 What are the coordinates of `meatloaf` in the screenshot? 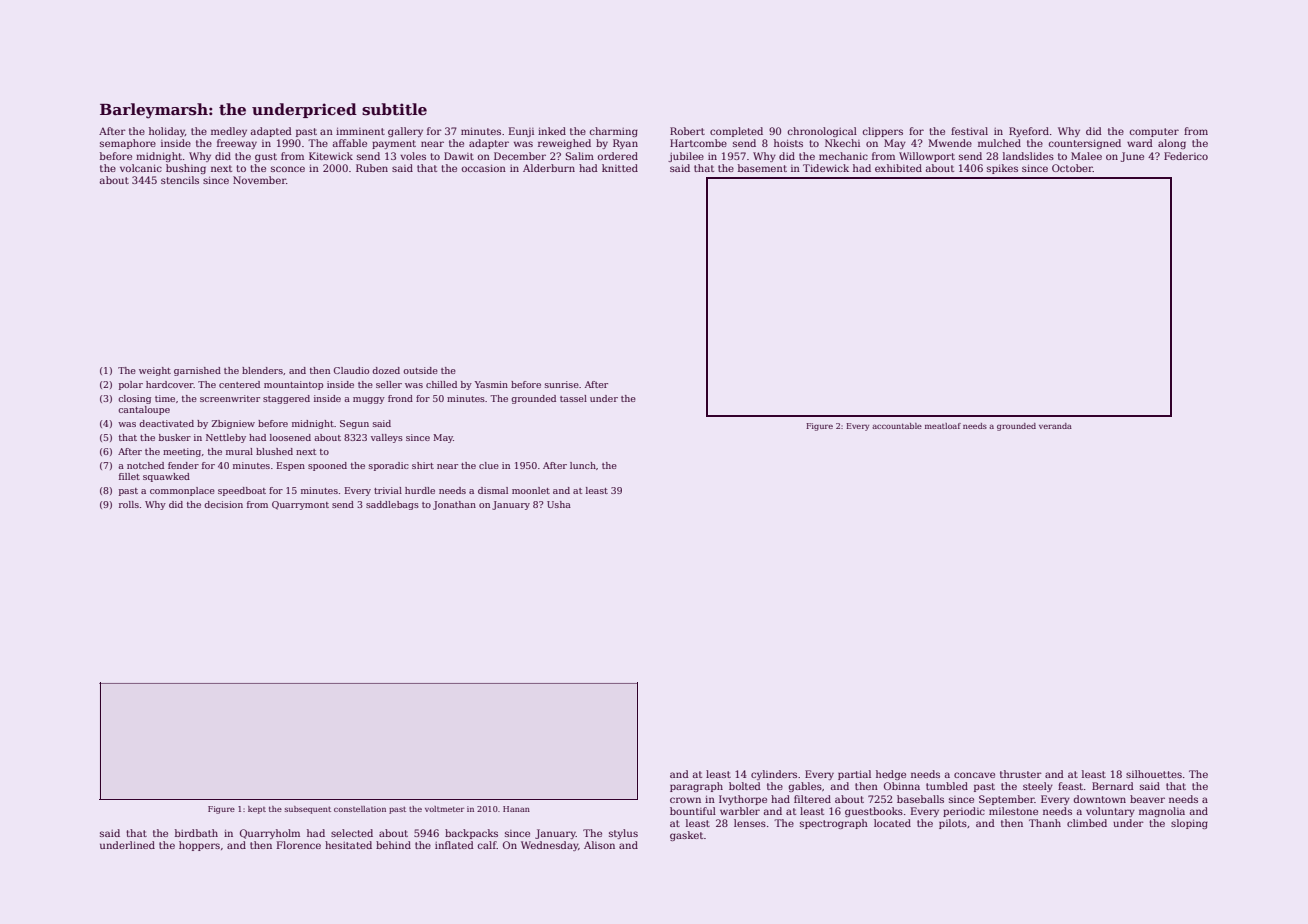 It's located at (943, 426).
